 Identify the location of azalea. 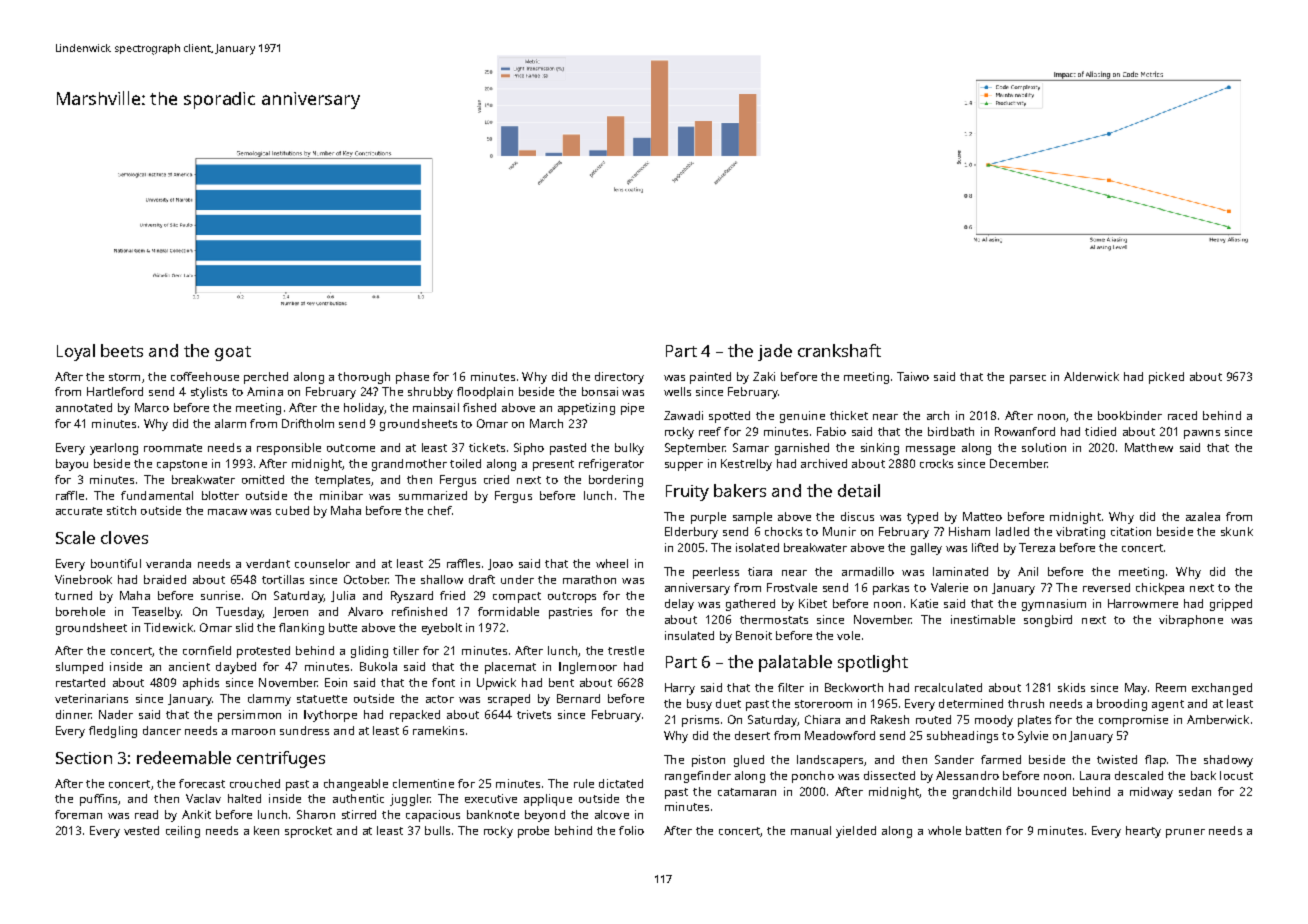
(1203, 516).
